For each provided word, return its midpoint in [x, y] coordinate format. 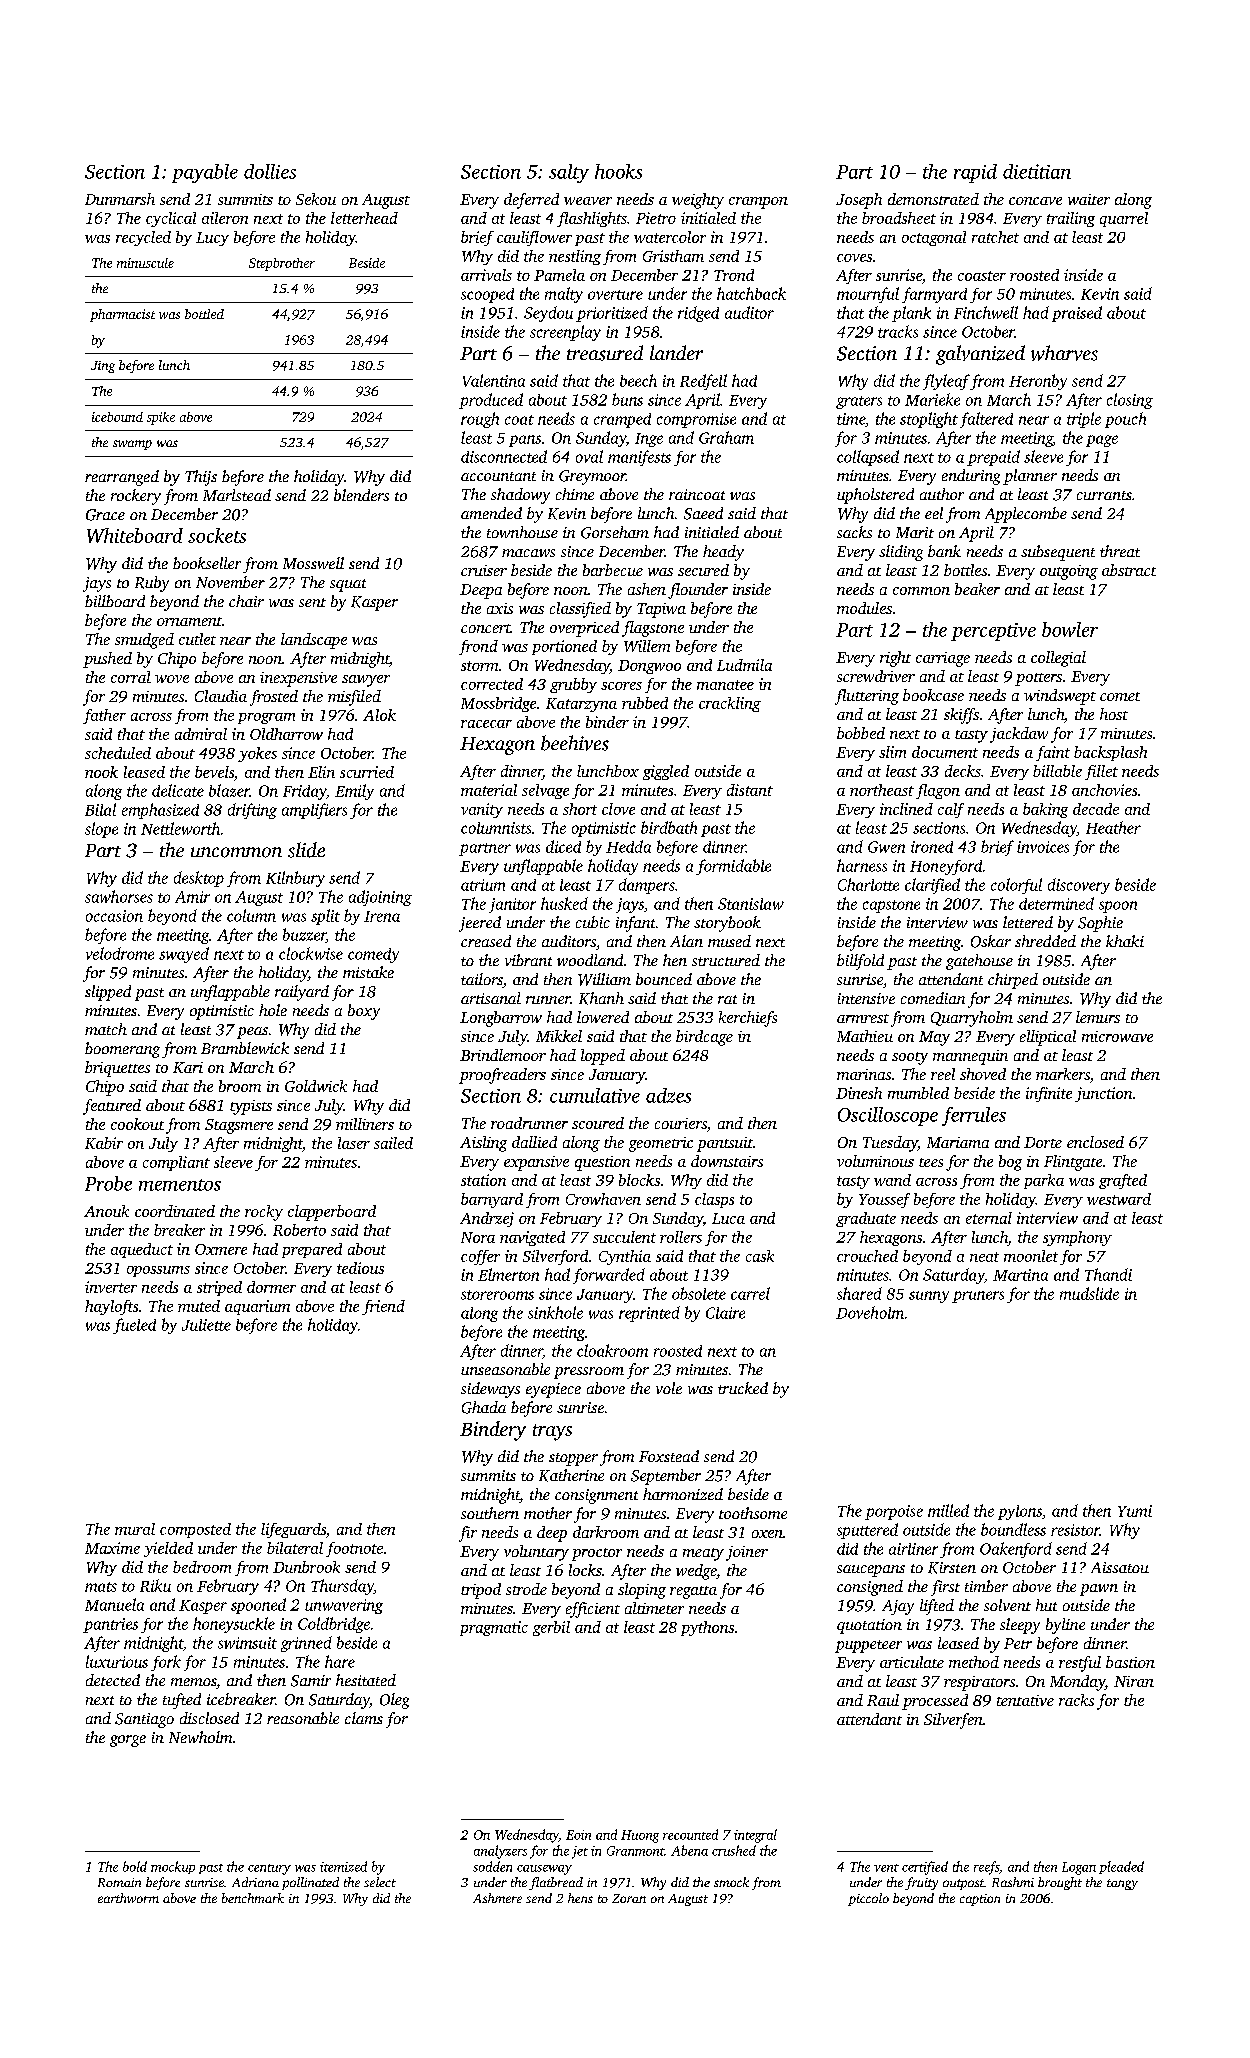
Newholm [200, 1737]
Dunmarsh [120, 199]
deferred [531, 201]
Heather [1113, 827]
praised [1077, 314]
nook [101, 772]
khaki [1125, 941]
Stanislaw [751, 904]
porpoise [894, 1512]
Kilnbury [295, 879]
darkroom [606, 1532]
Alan [686, 941]
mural [135, 1529]
